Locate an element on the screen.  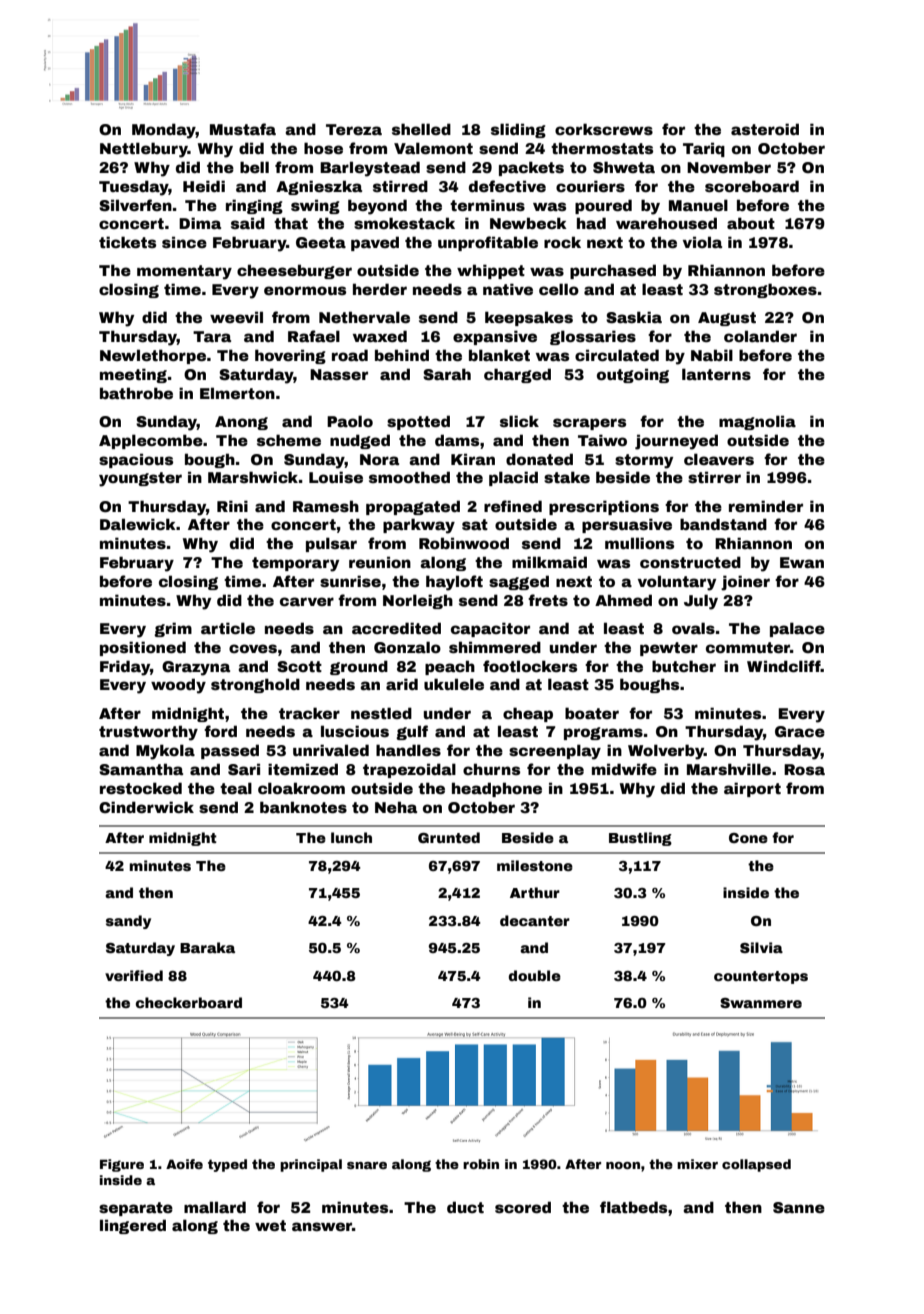
Valemont is located at coordinates (433, 148).
